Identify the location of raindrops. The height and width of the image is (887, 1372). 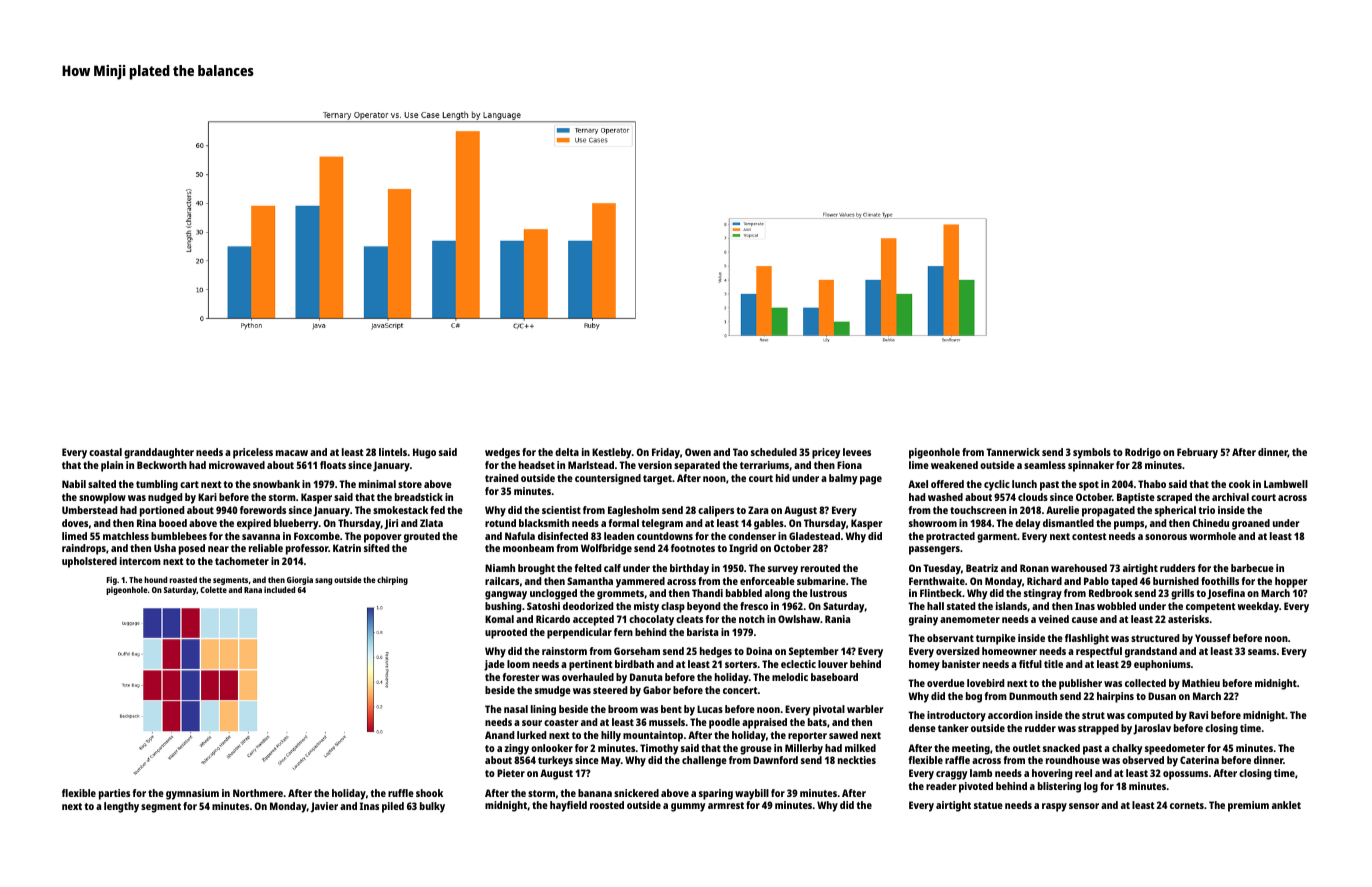
(84, 549).
